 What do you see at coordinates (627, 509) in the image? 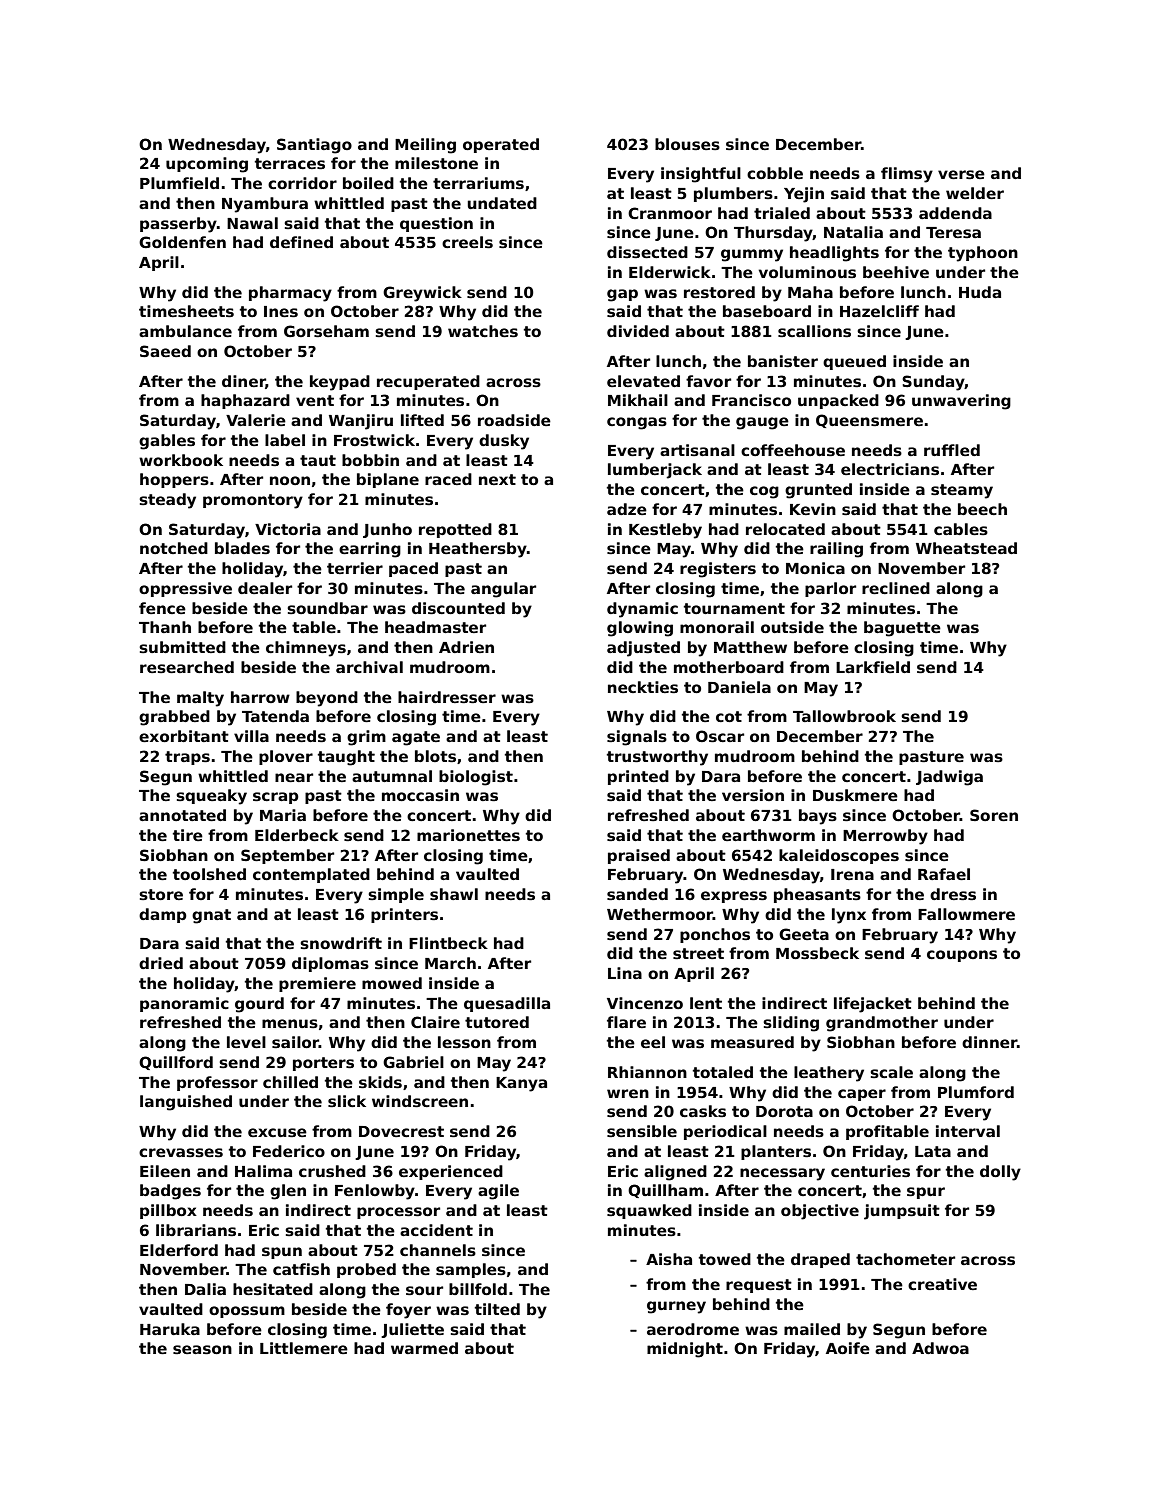
I see `adze` at bounding box center [627, 509].
